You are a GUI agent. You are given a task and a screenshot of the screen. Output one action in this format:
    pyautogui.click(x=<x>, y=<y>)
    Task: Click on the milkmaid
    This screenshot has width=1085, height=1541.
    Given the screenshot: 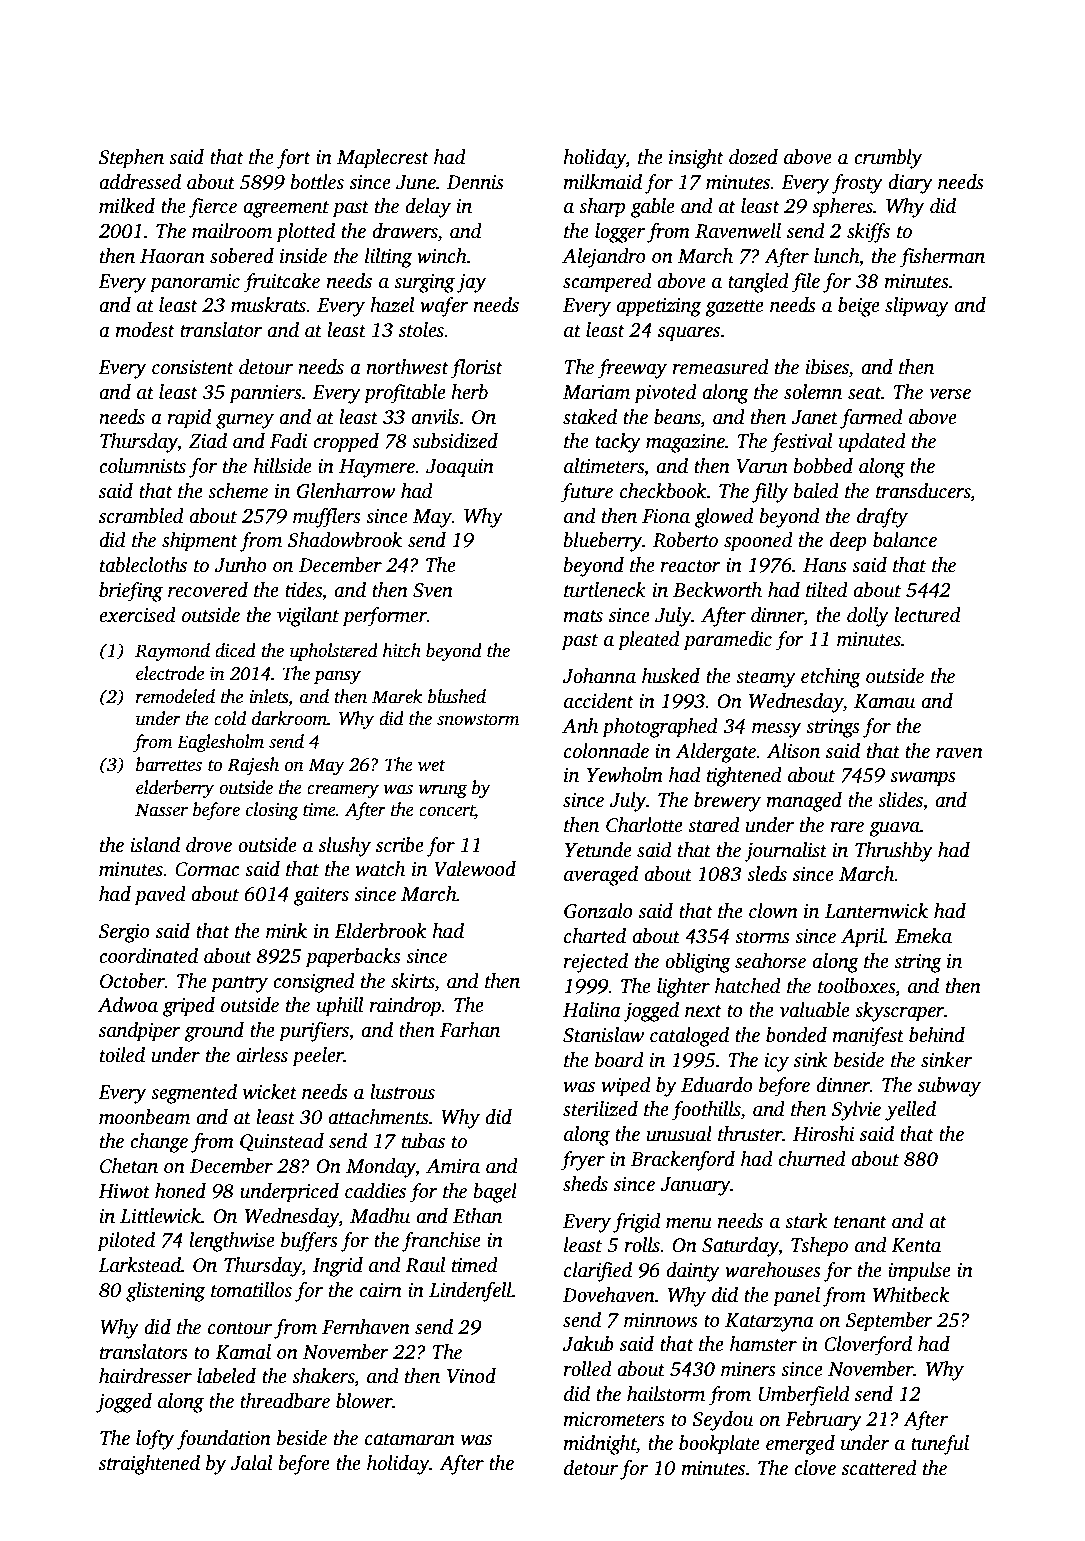 What is the action you would take?
    pyautogui.click(x=602, y=182)
